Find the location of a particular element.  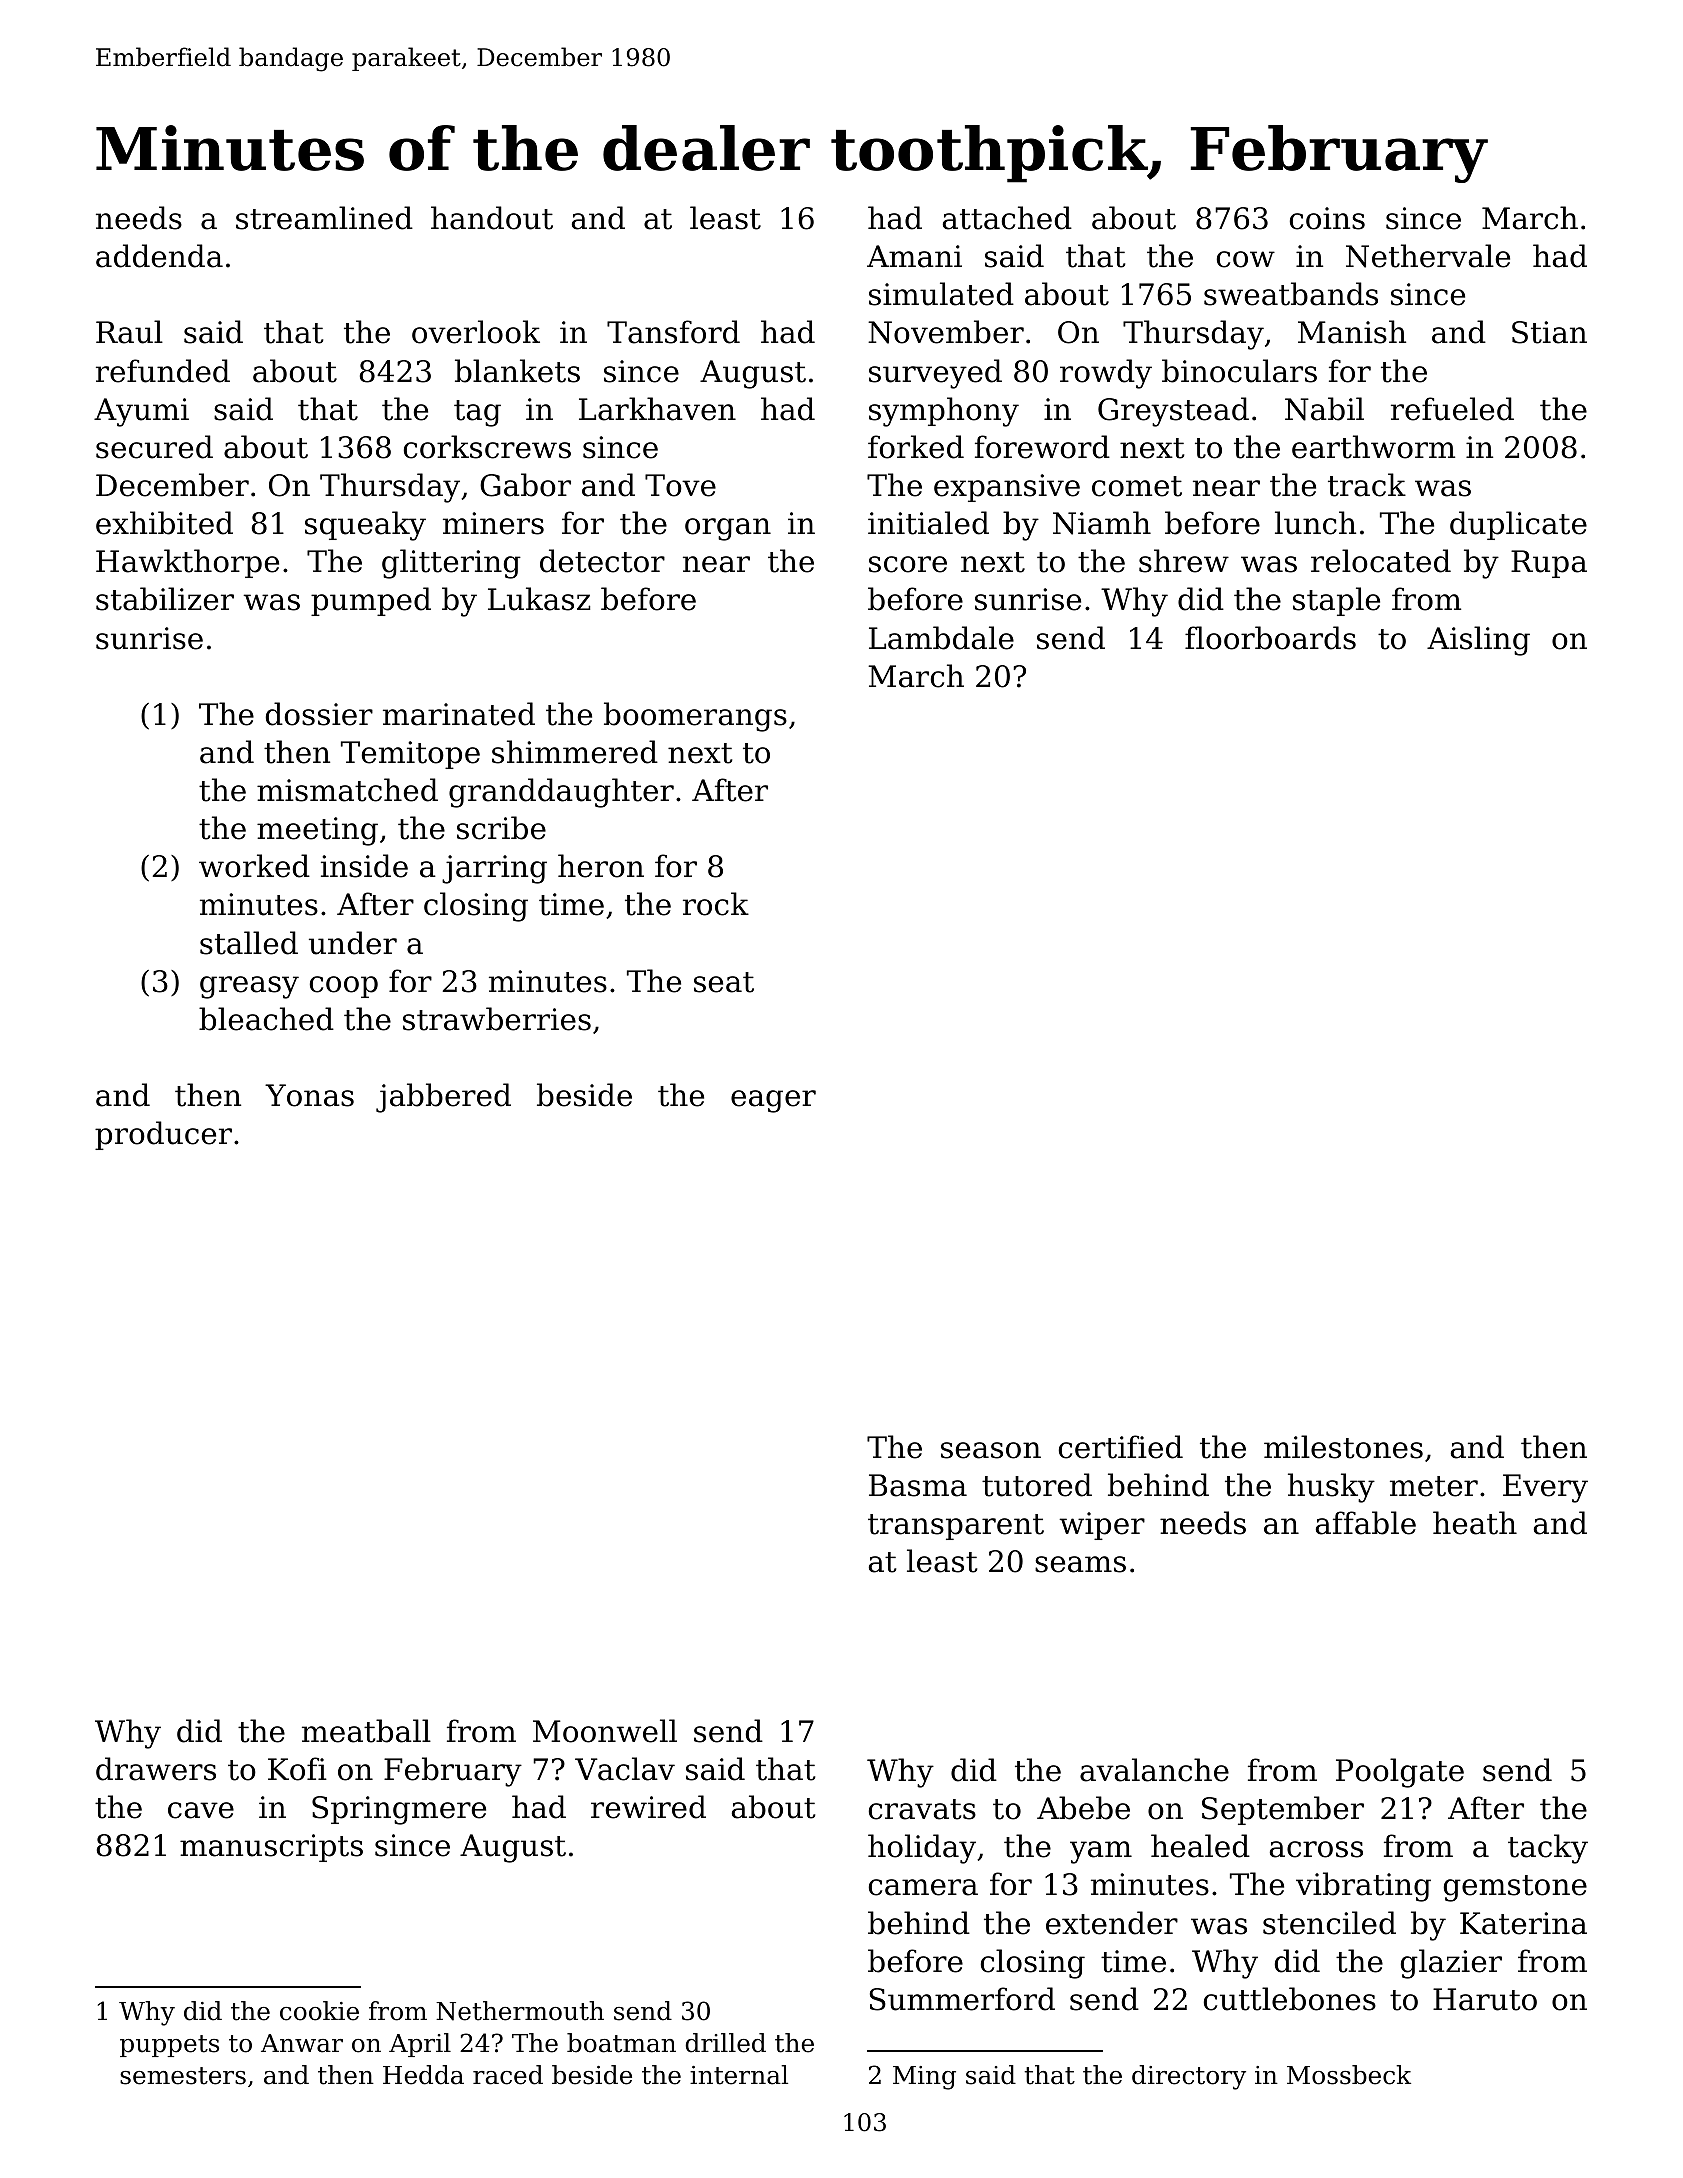

Mossbeck is located at coordinates (1349, 2075).
